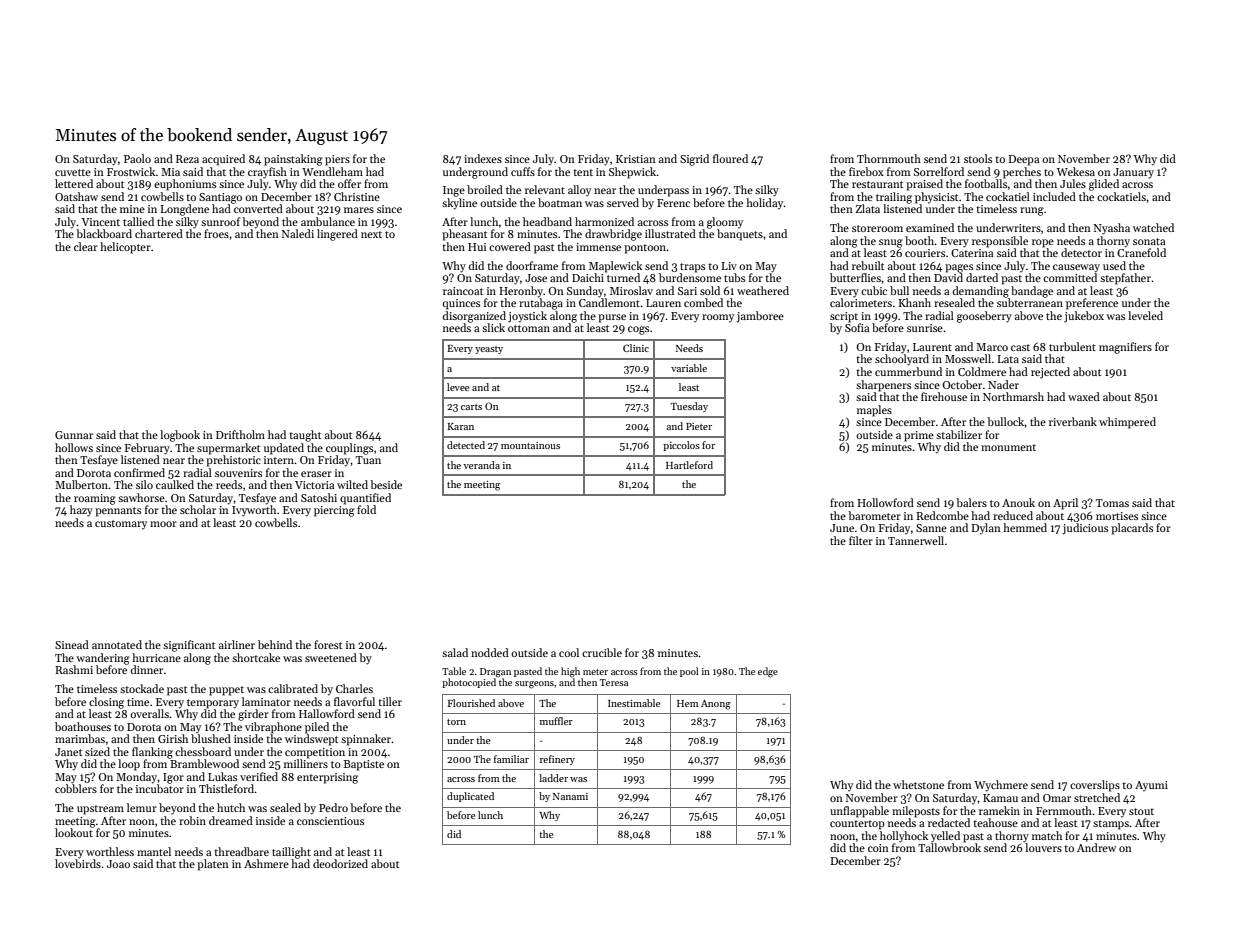 This image has height=952, width=1233. Describe the element at coordinates (1084, 396) in the image. I see `waxed` at that location.
